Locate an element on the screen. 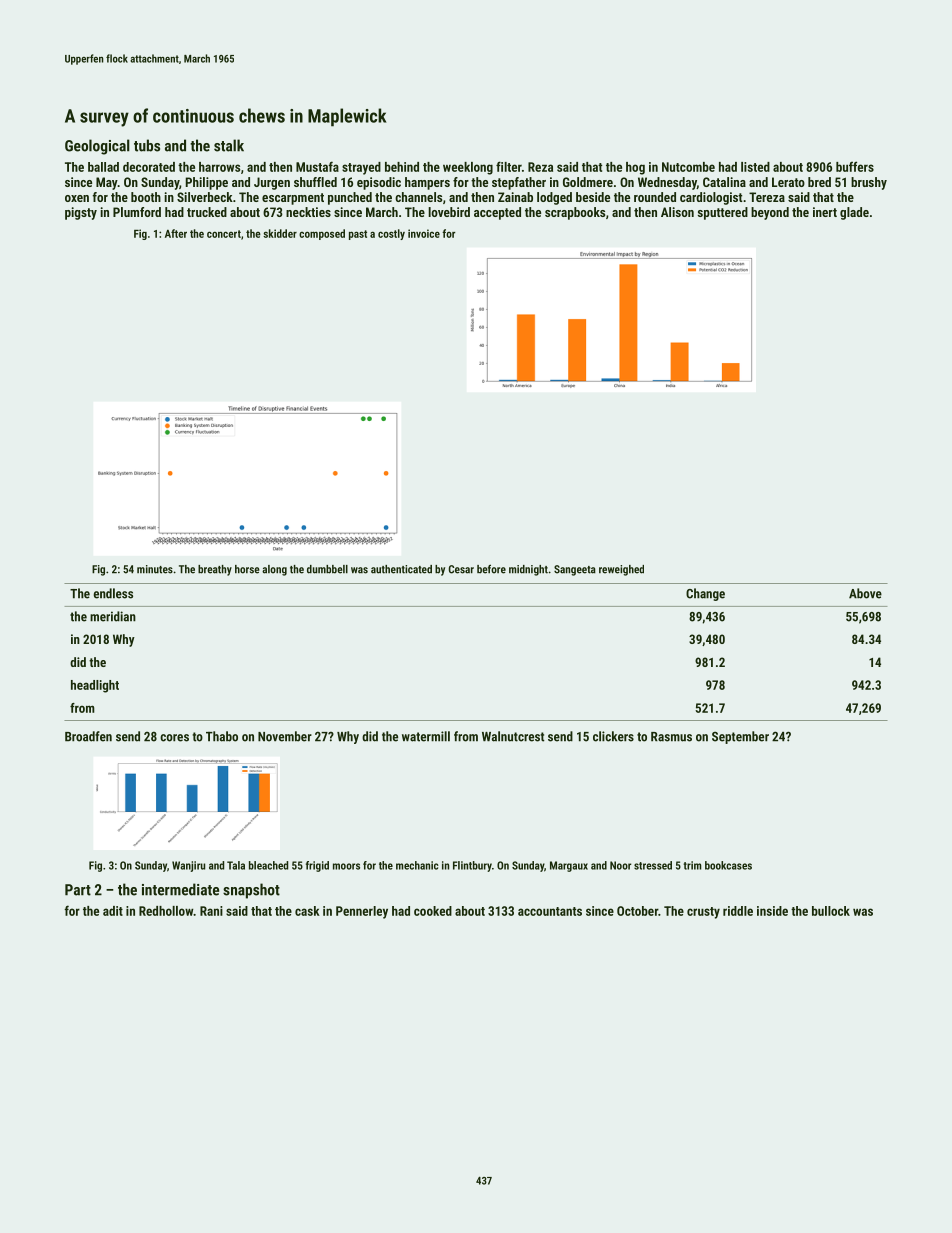 The height and width of the screenshot is (1233, 952). Walnutcrest is located at coordinates (513, 736).
